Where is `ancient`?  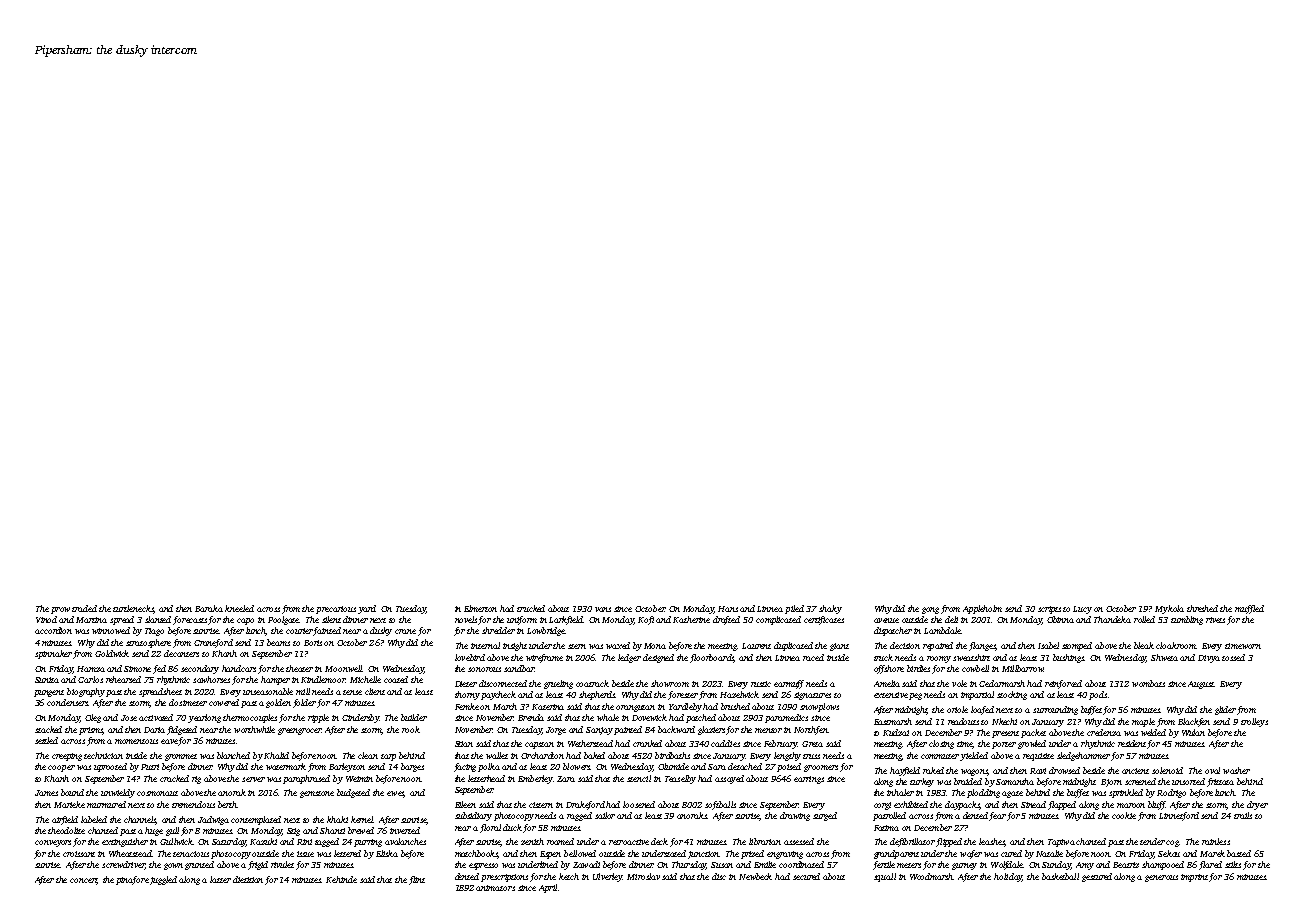 ancient is located at coordinates (1135, 771).
